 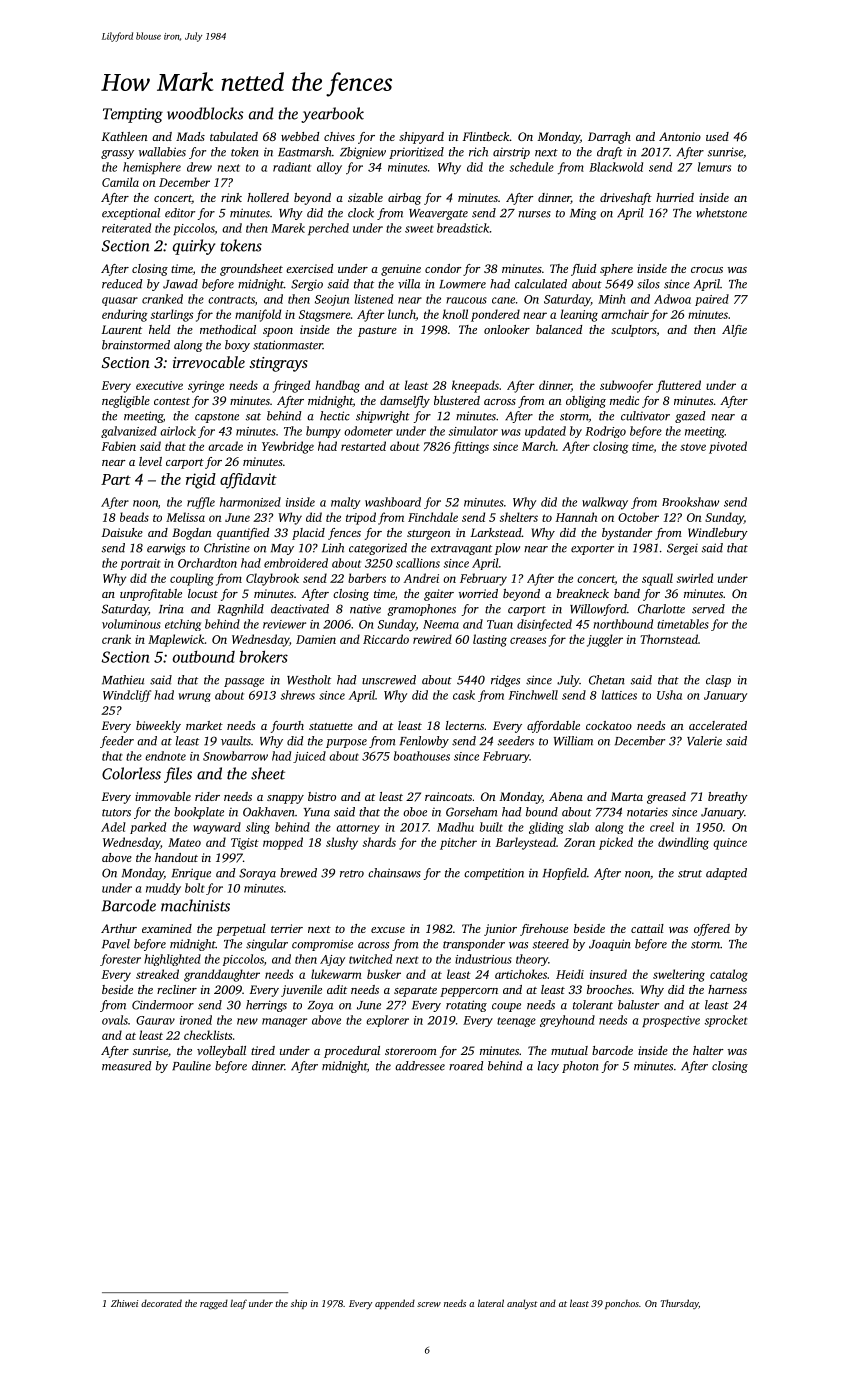 What do you see at coordinates (214, 1304) in the document?
I see `ragged` at bounding box center [214, 1304].
